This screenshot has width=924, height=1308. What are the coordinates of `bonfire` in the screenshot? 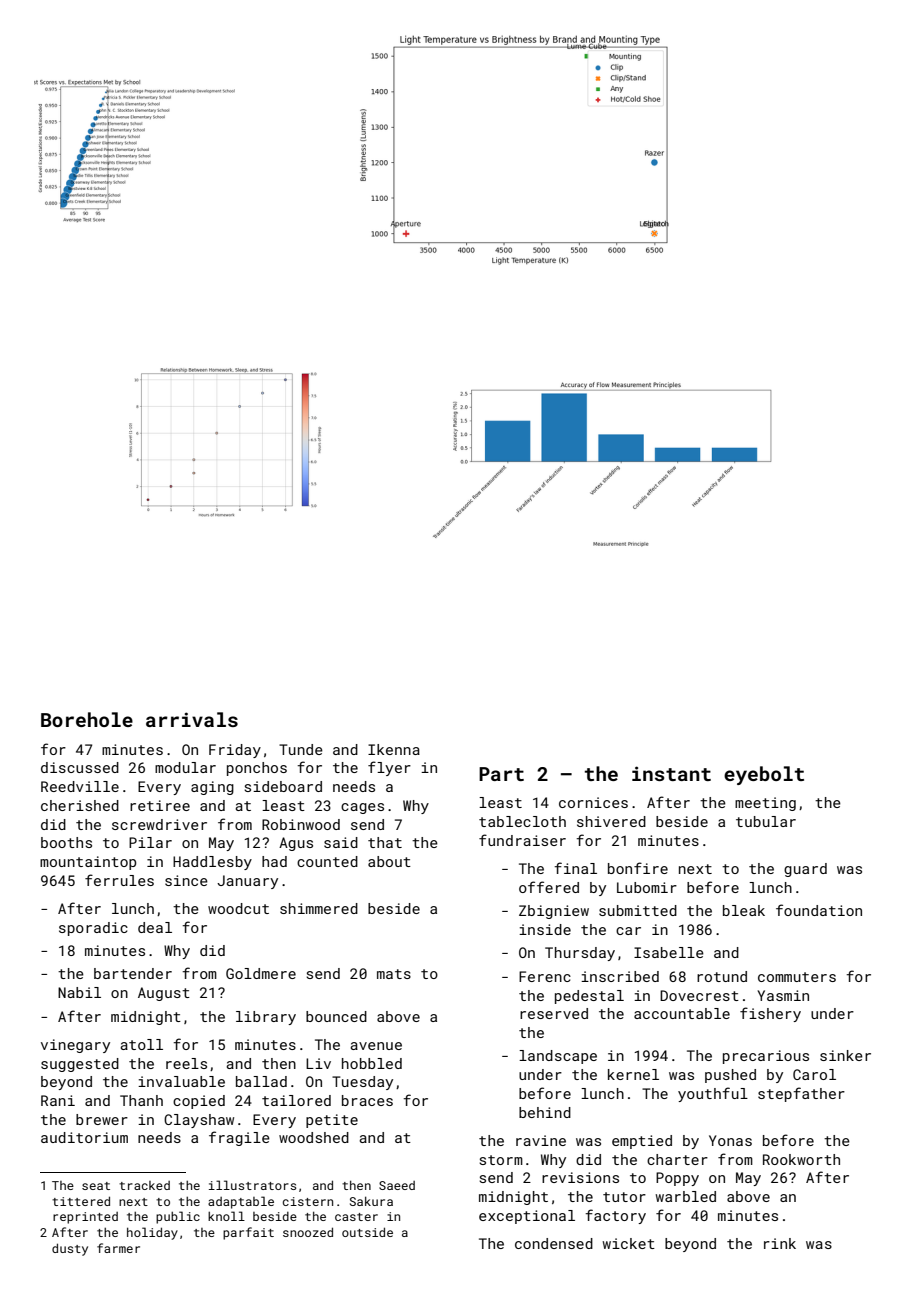 It's located at (638, 868).
